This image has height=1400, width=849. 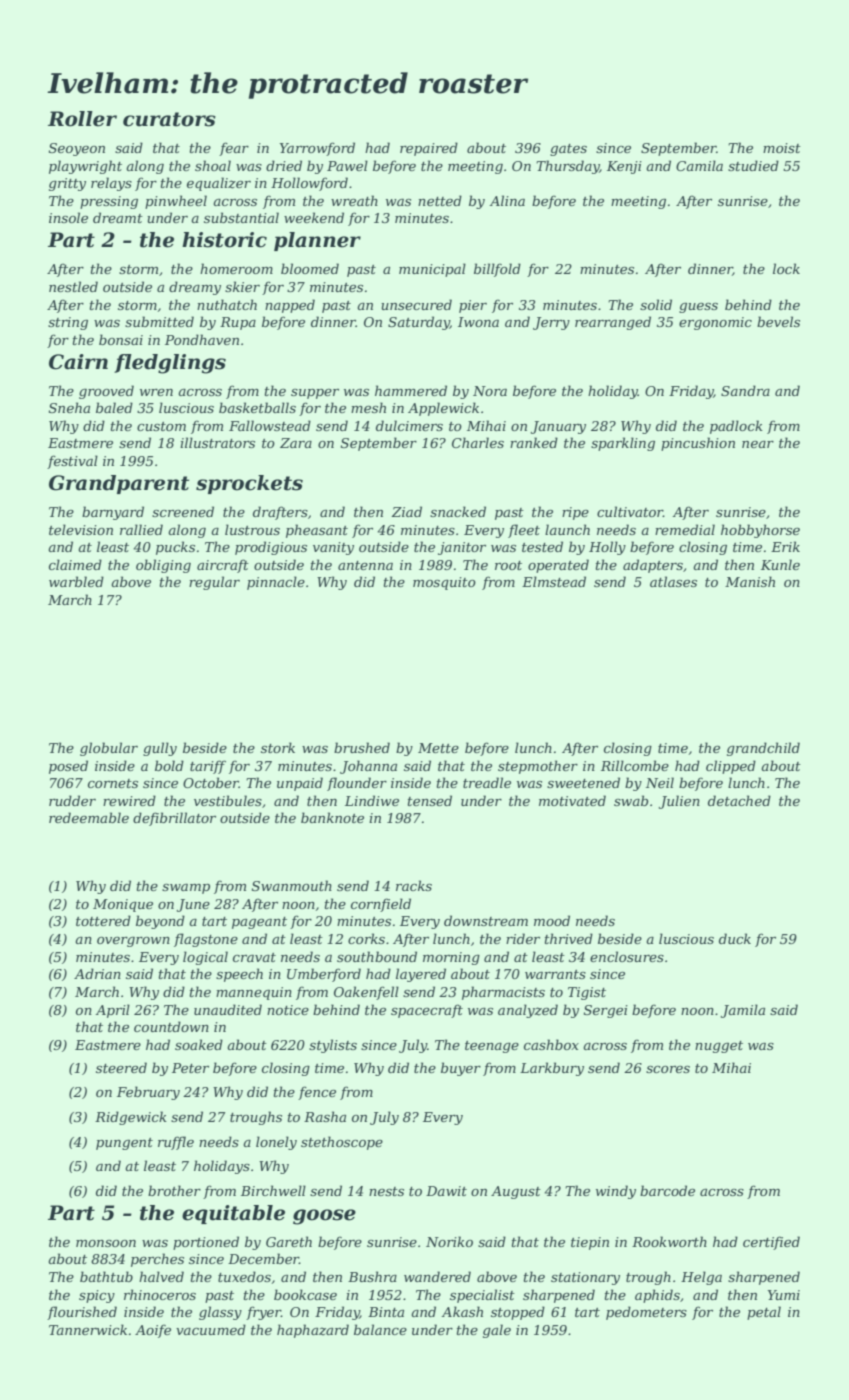 I want to click on lonely, so click(x=276, y=1143).
